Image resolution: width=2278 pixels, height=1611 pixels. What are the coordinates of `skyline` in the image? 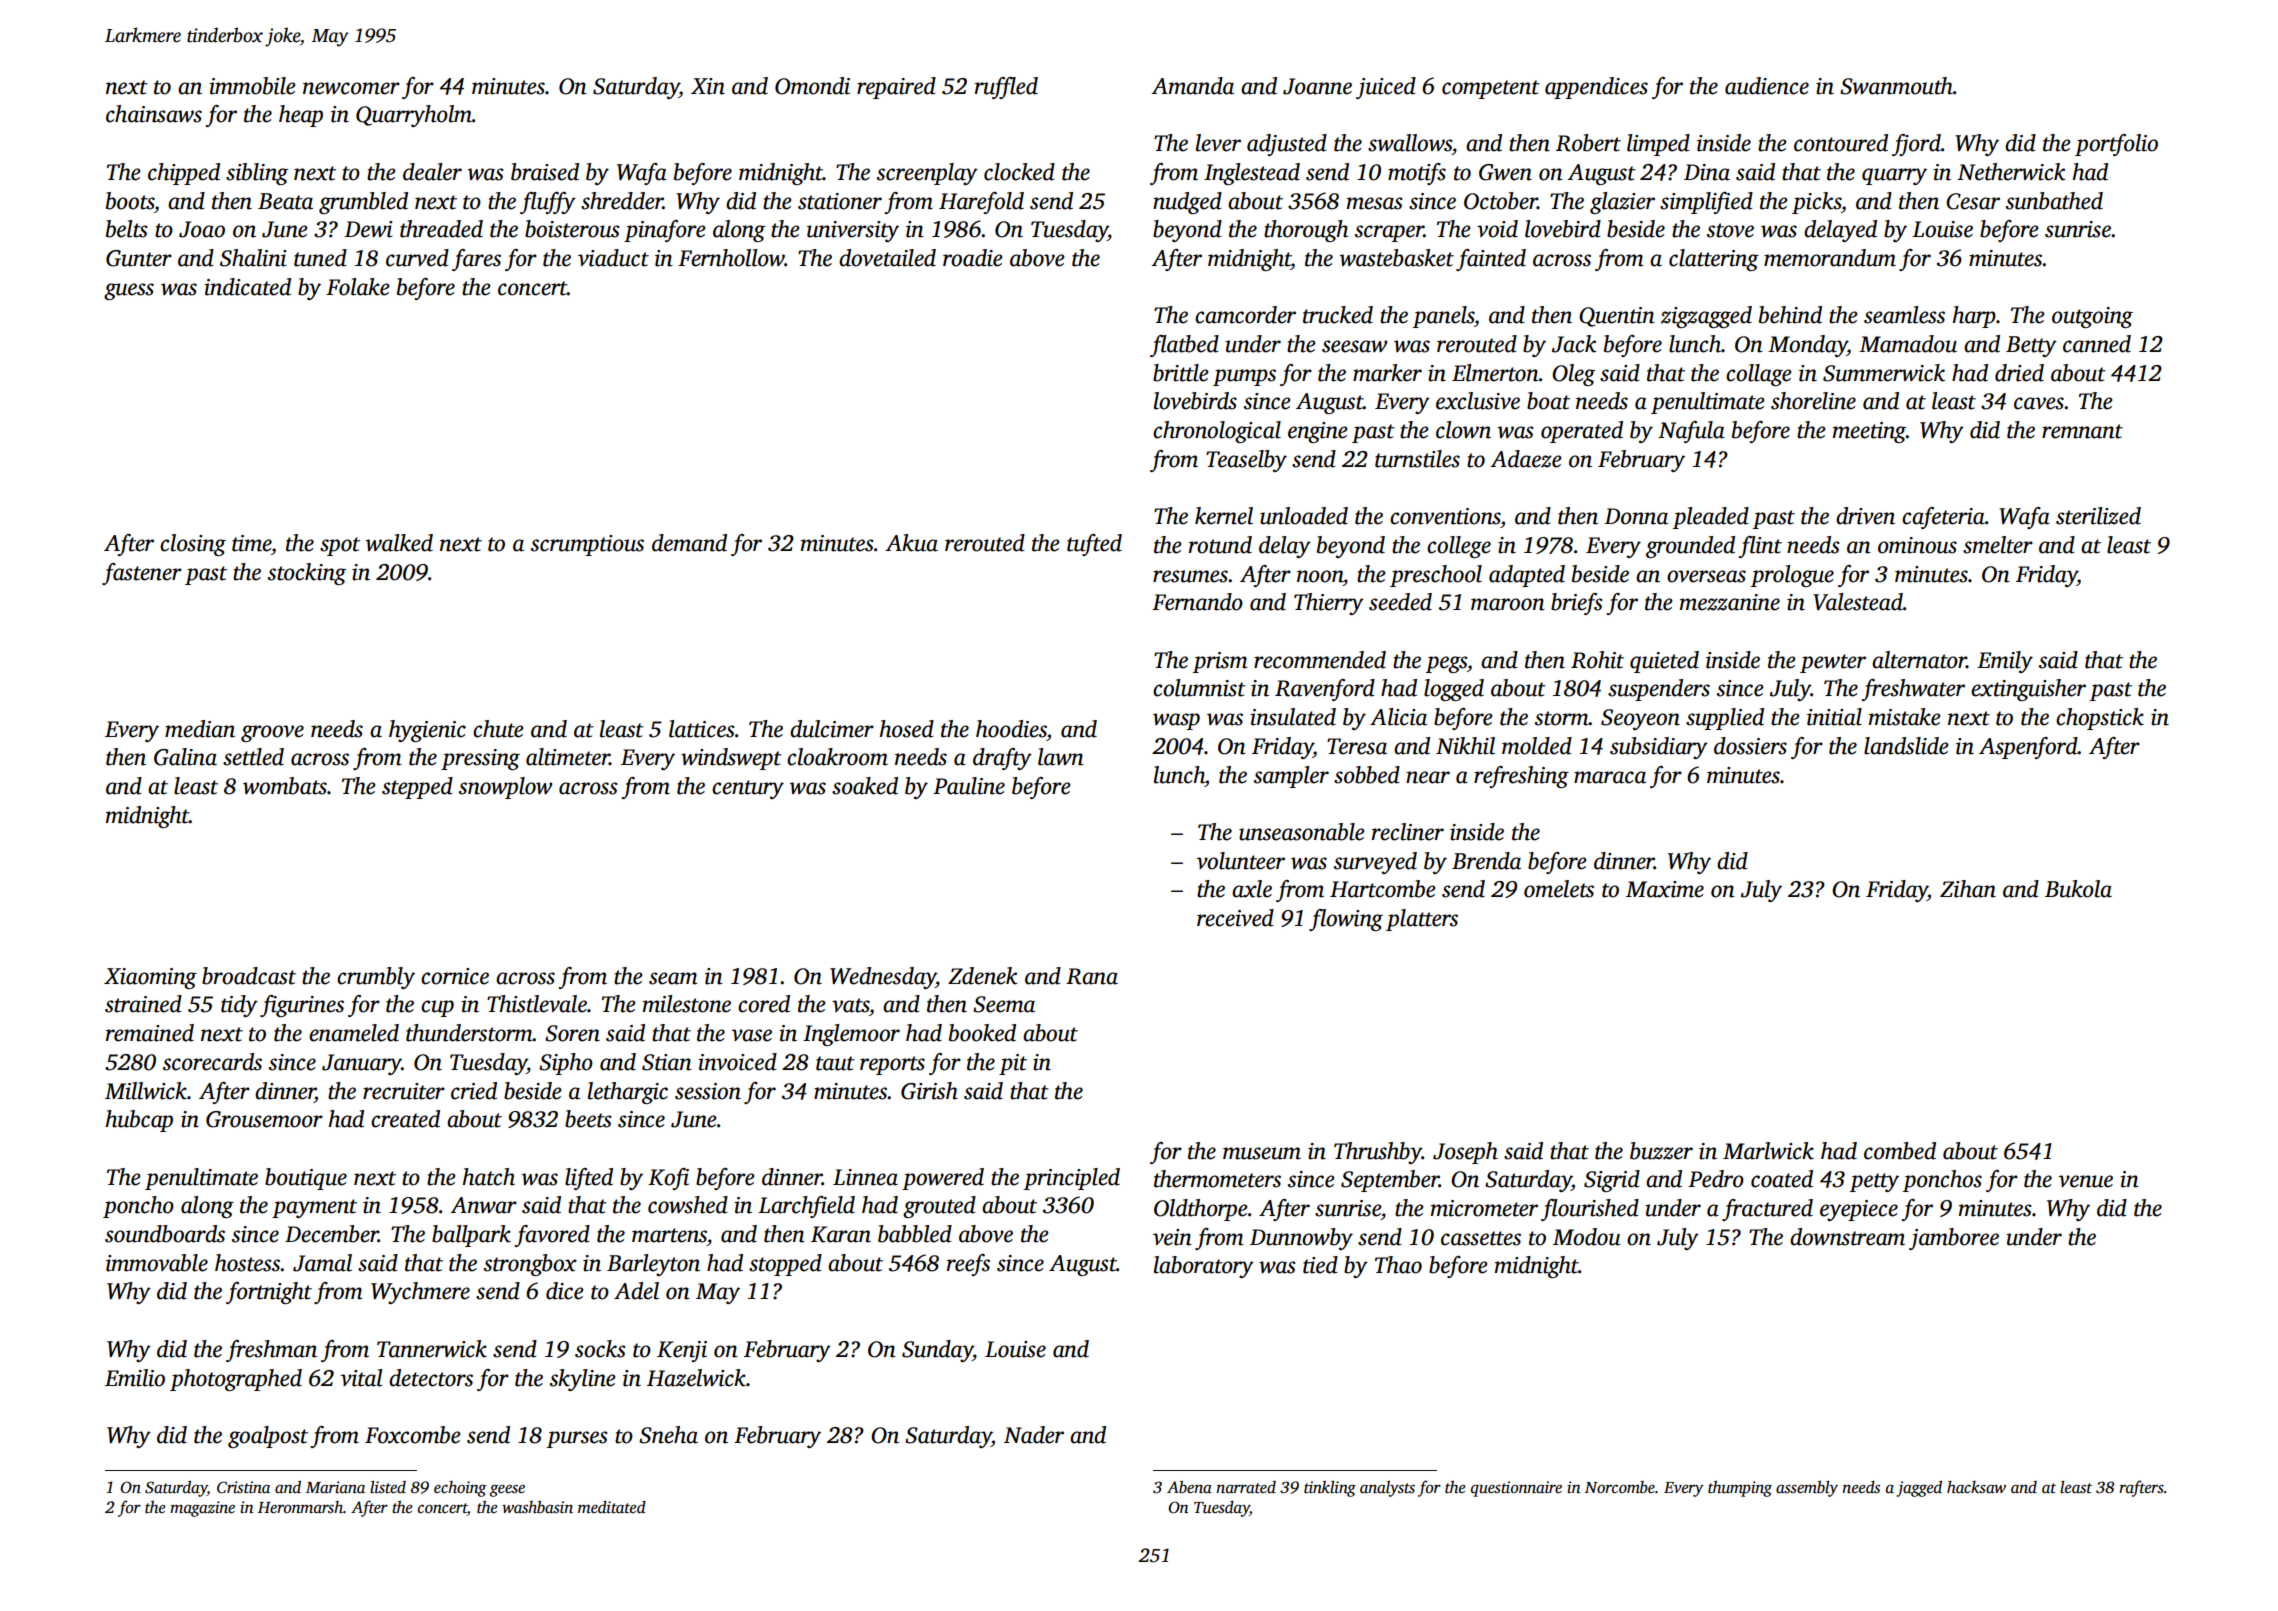 It's located at (582, 1380).
